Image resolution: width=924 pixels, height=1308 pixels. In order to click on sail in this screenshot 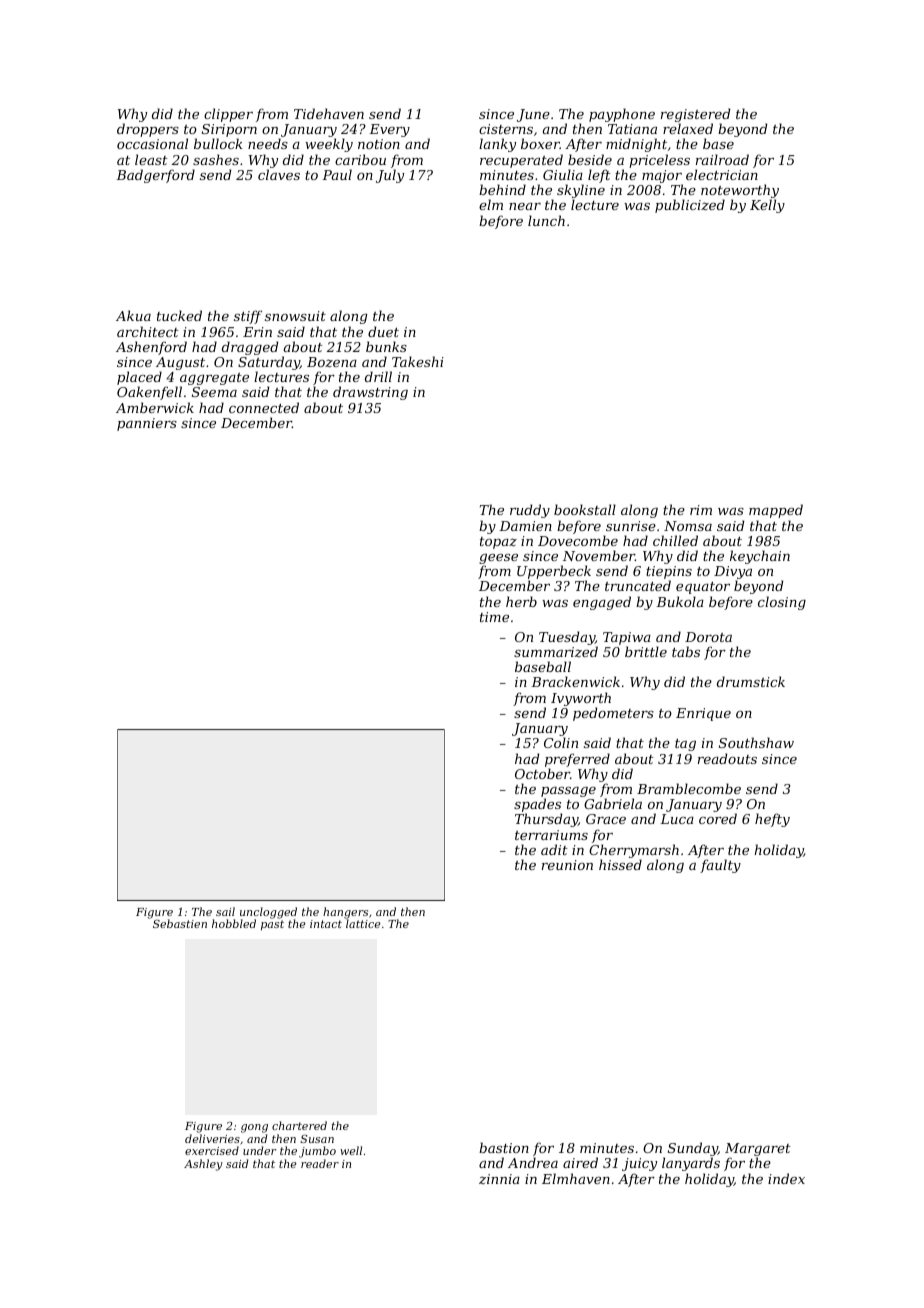, I will do `click(225, 911)`.
